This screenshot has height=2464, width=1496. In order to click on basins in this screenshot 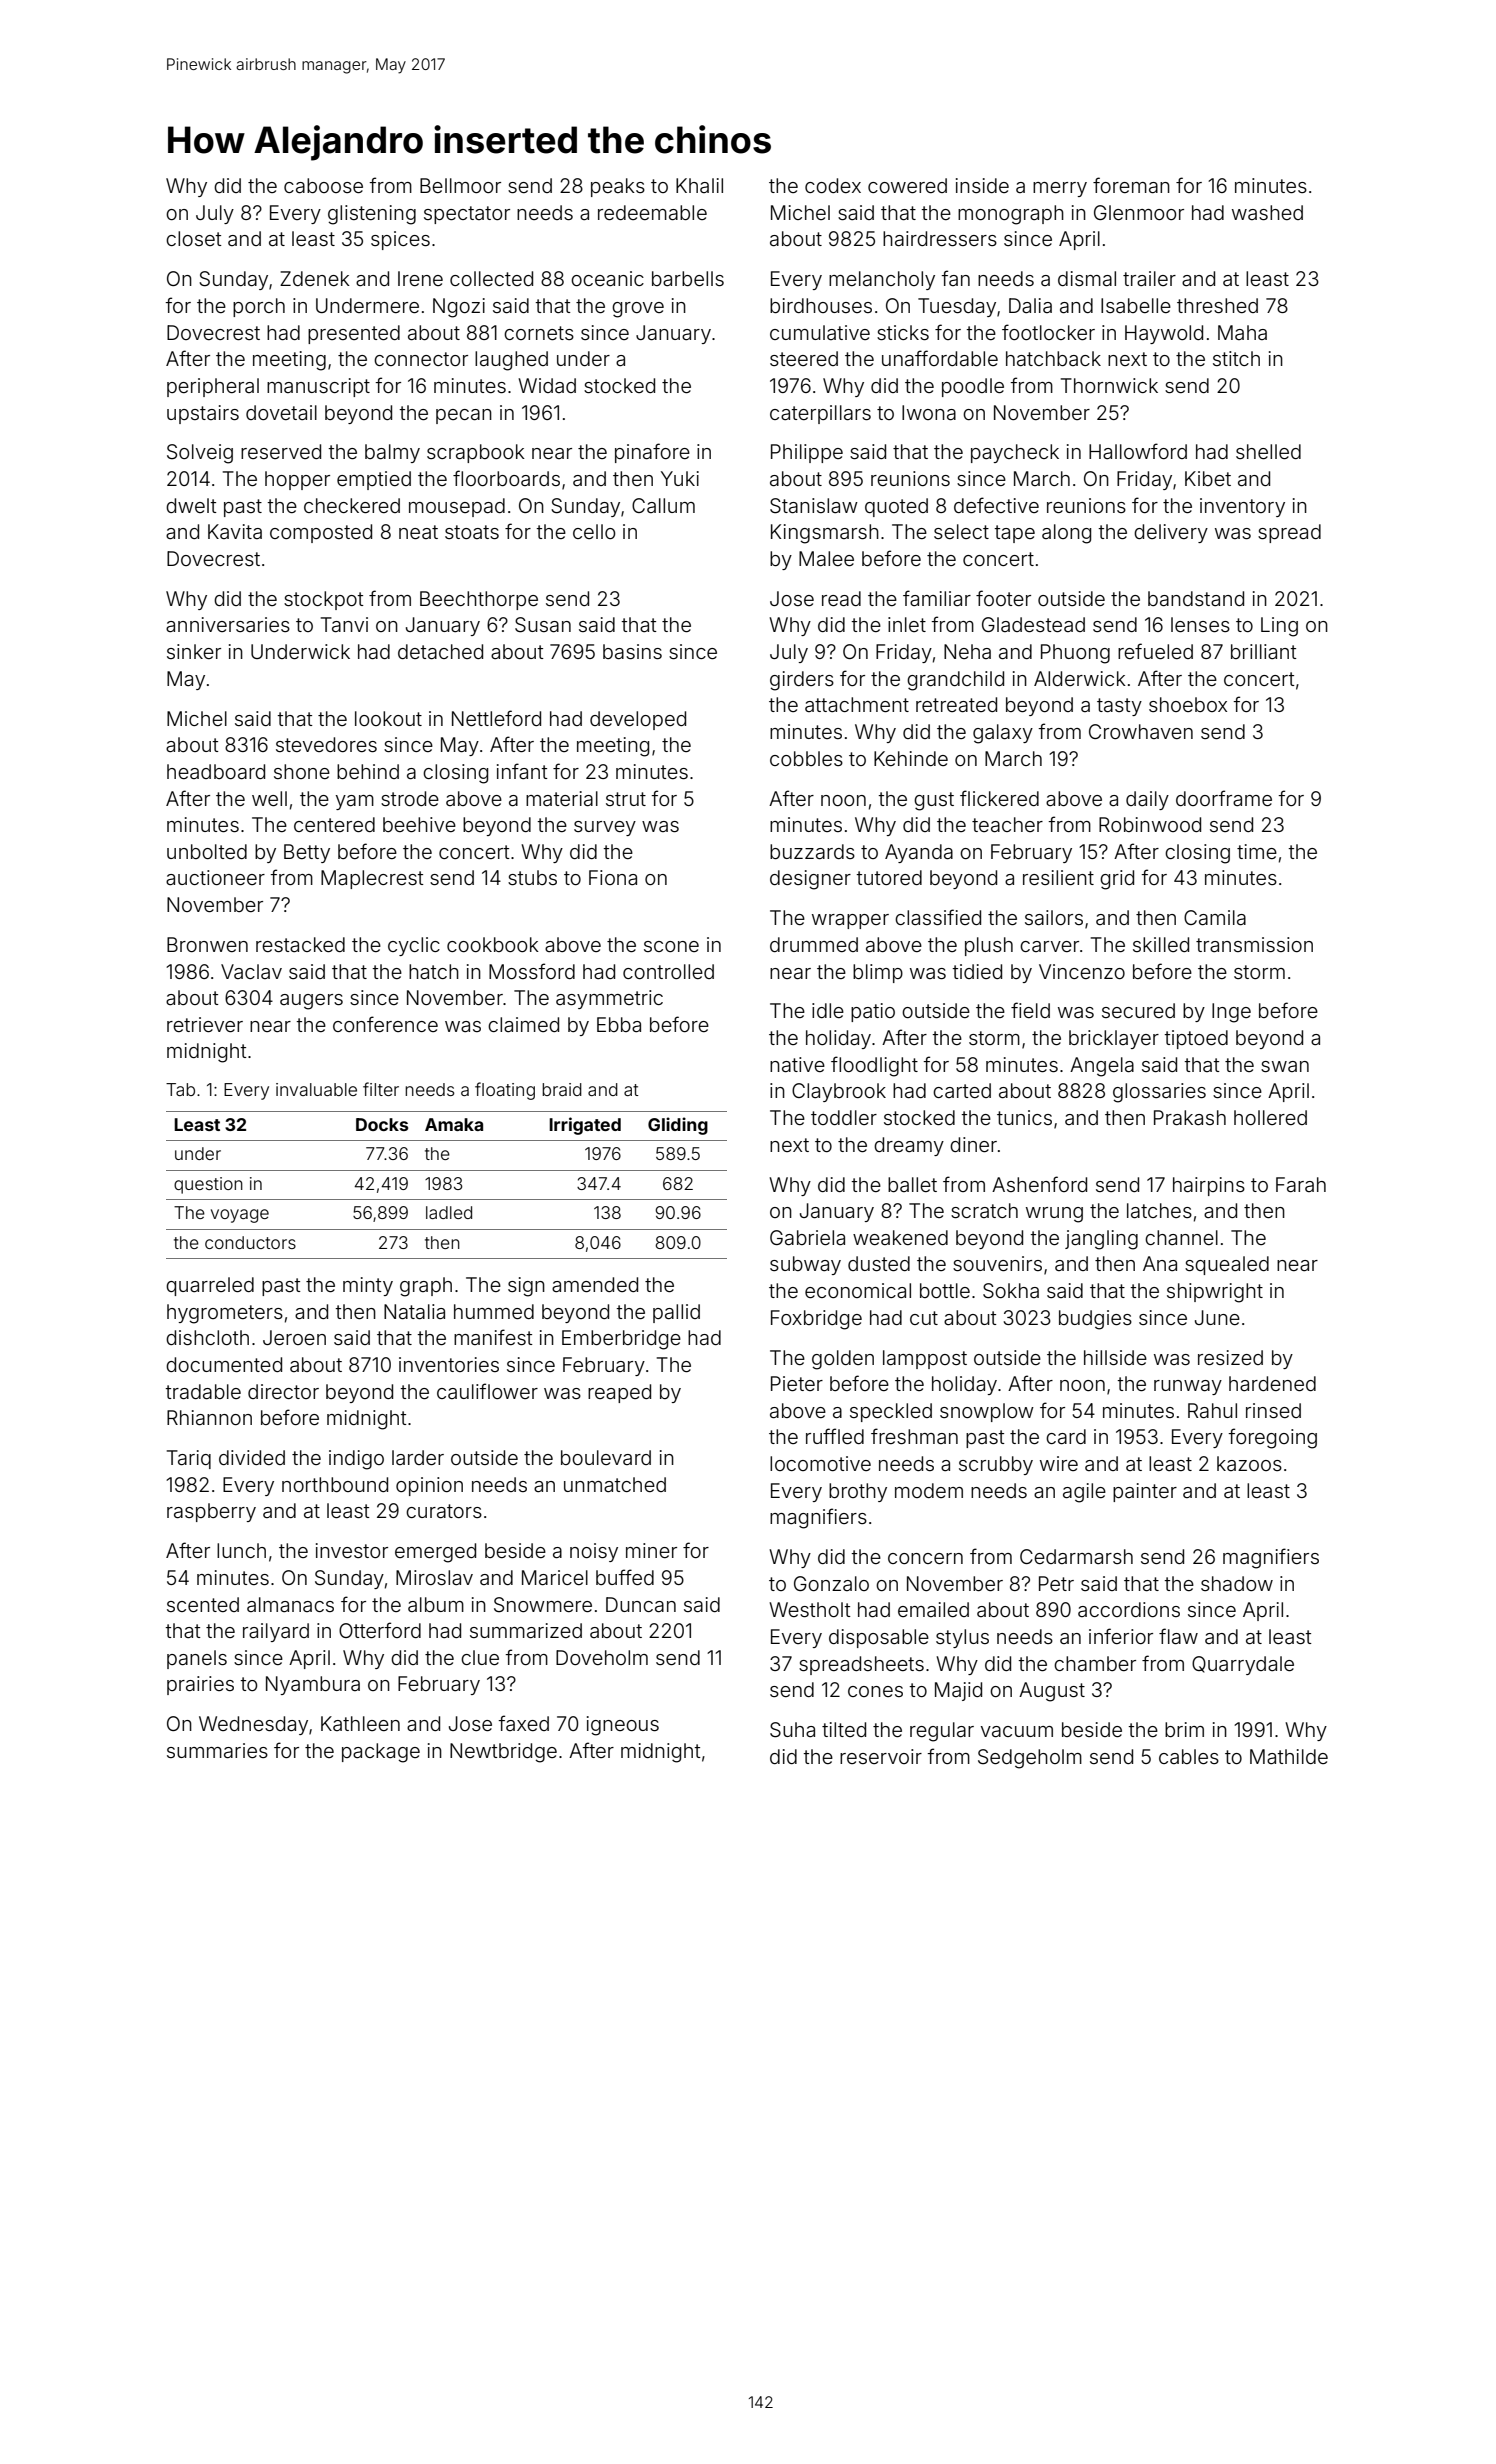, I will do `click(632, 651)`.
